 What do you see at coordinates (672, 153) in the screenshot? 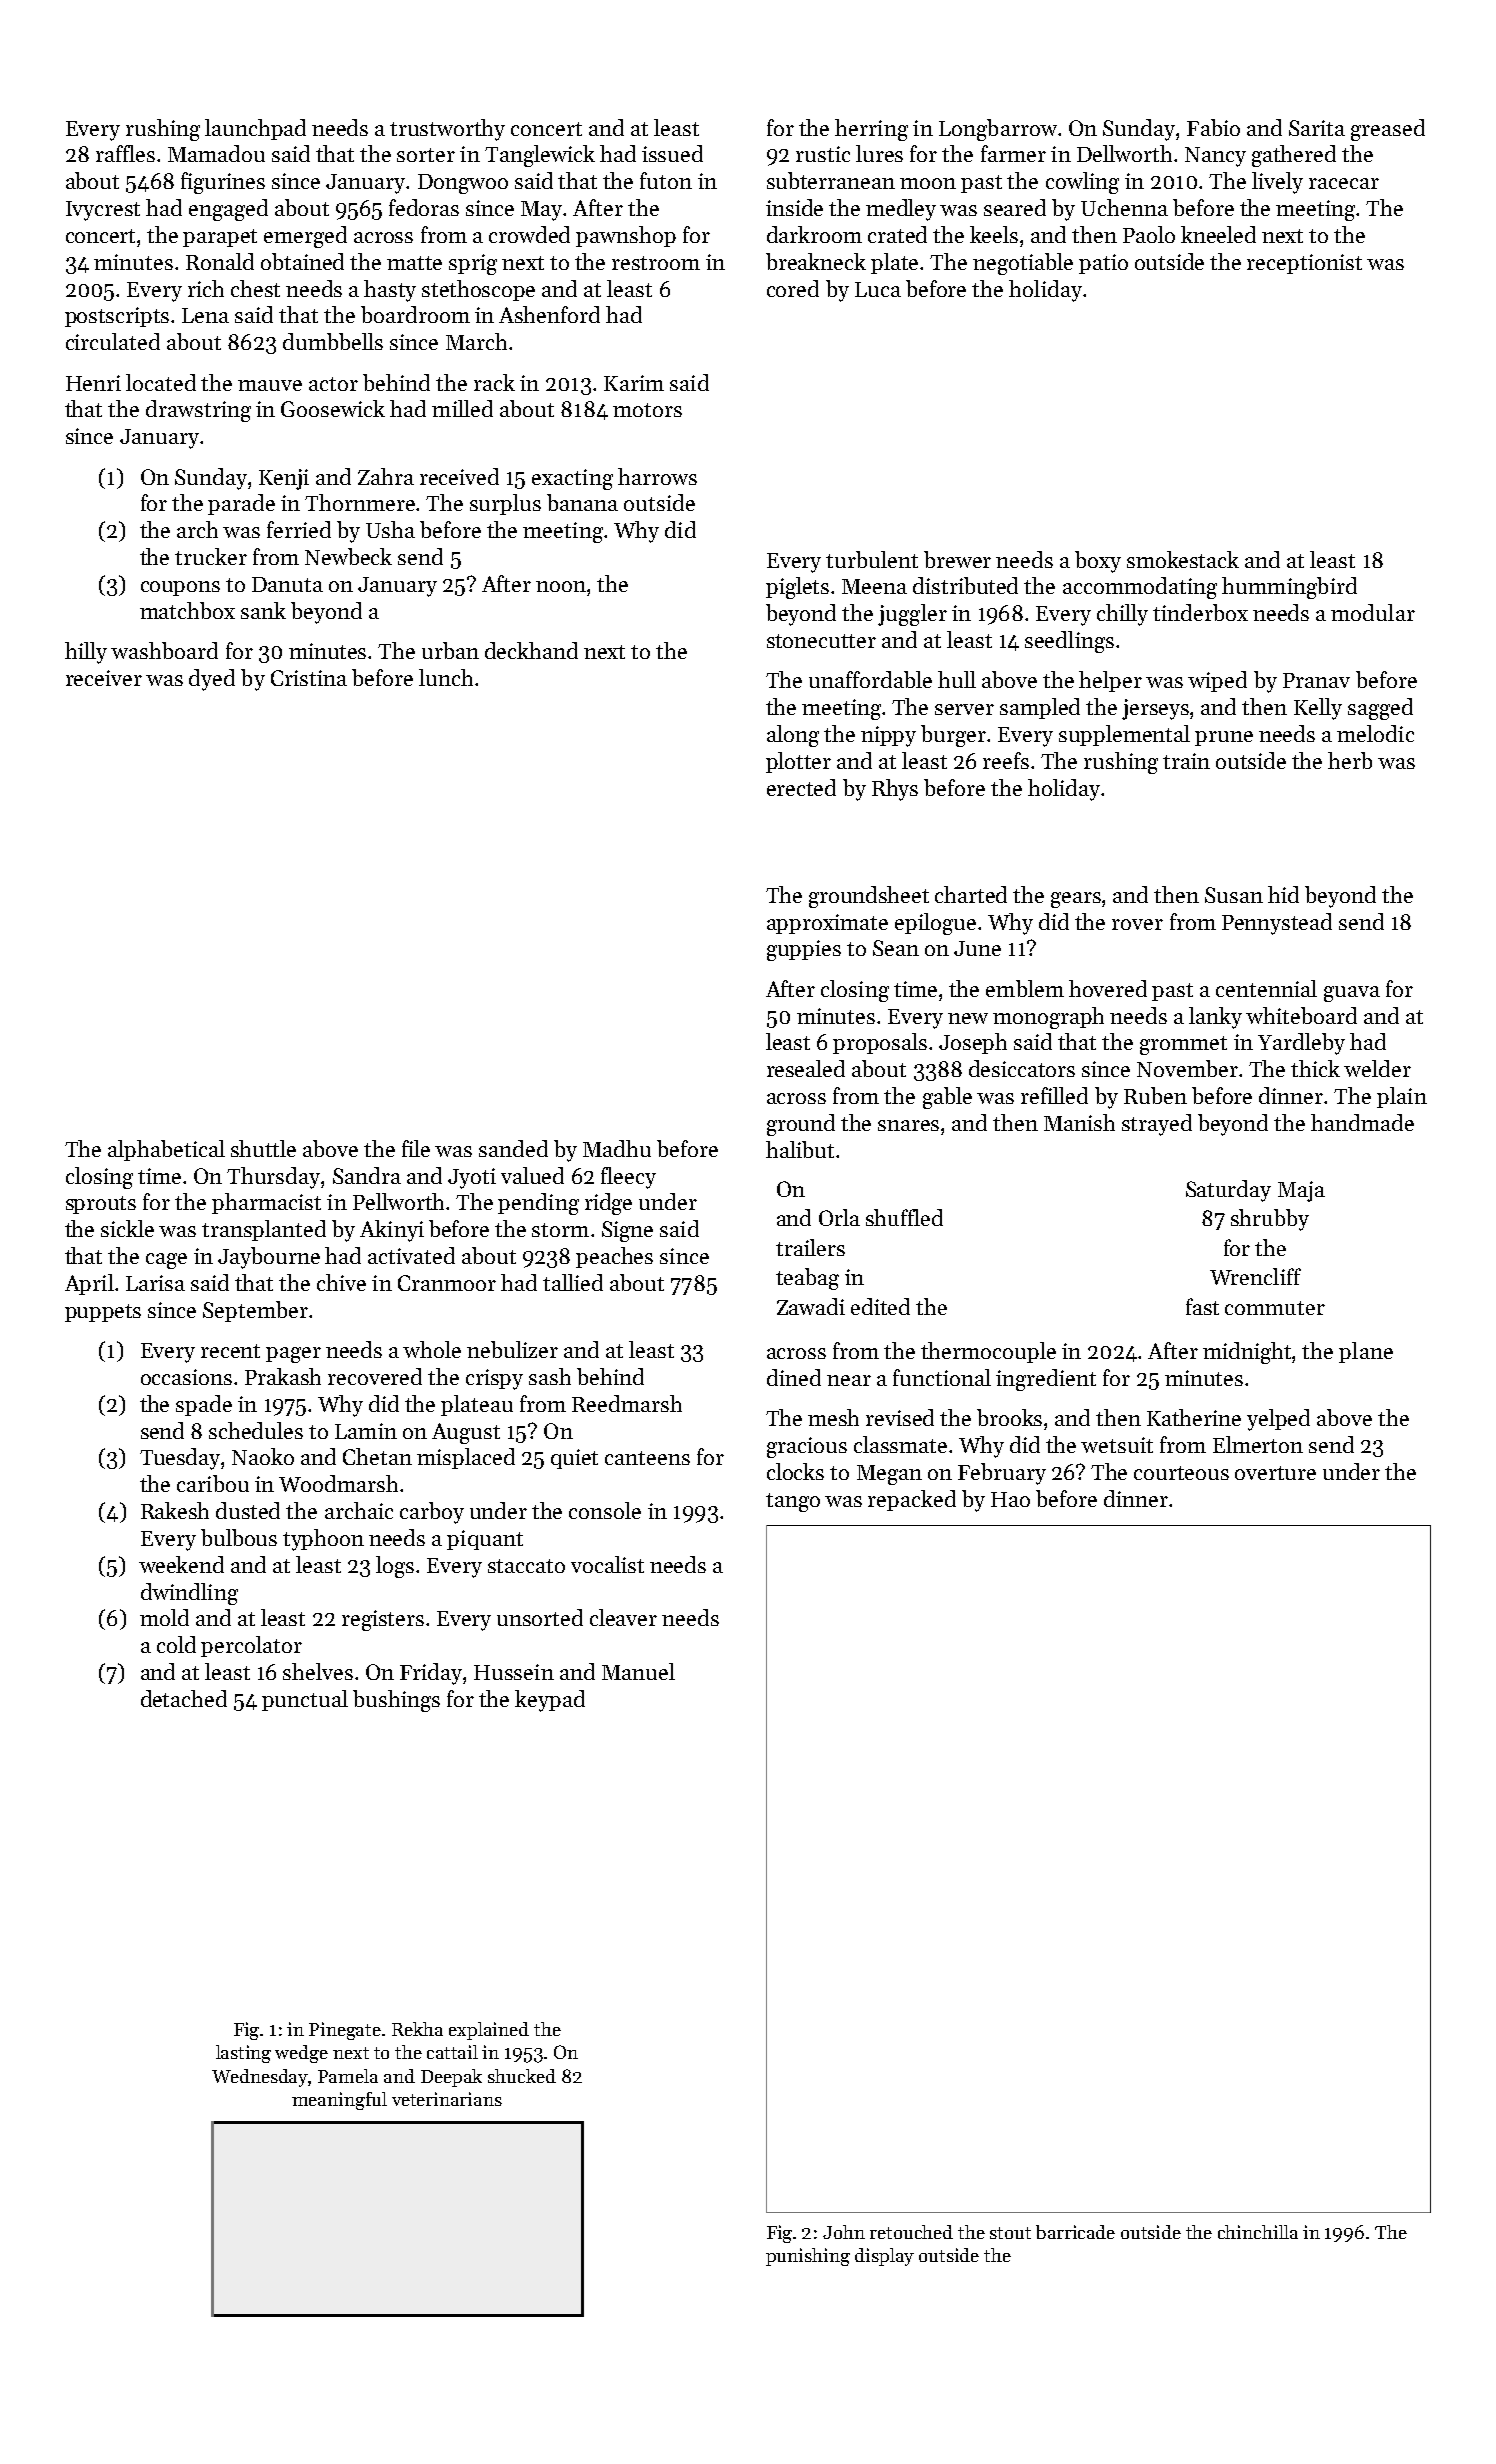
I see `issued` at bounding box center [672, 153].
